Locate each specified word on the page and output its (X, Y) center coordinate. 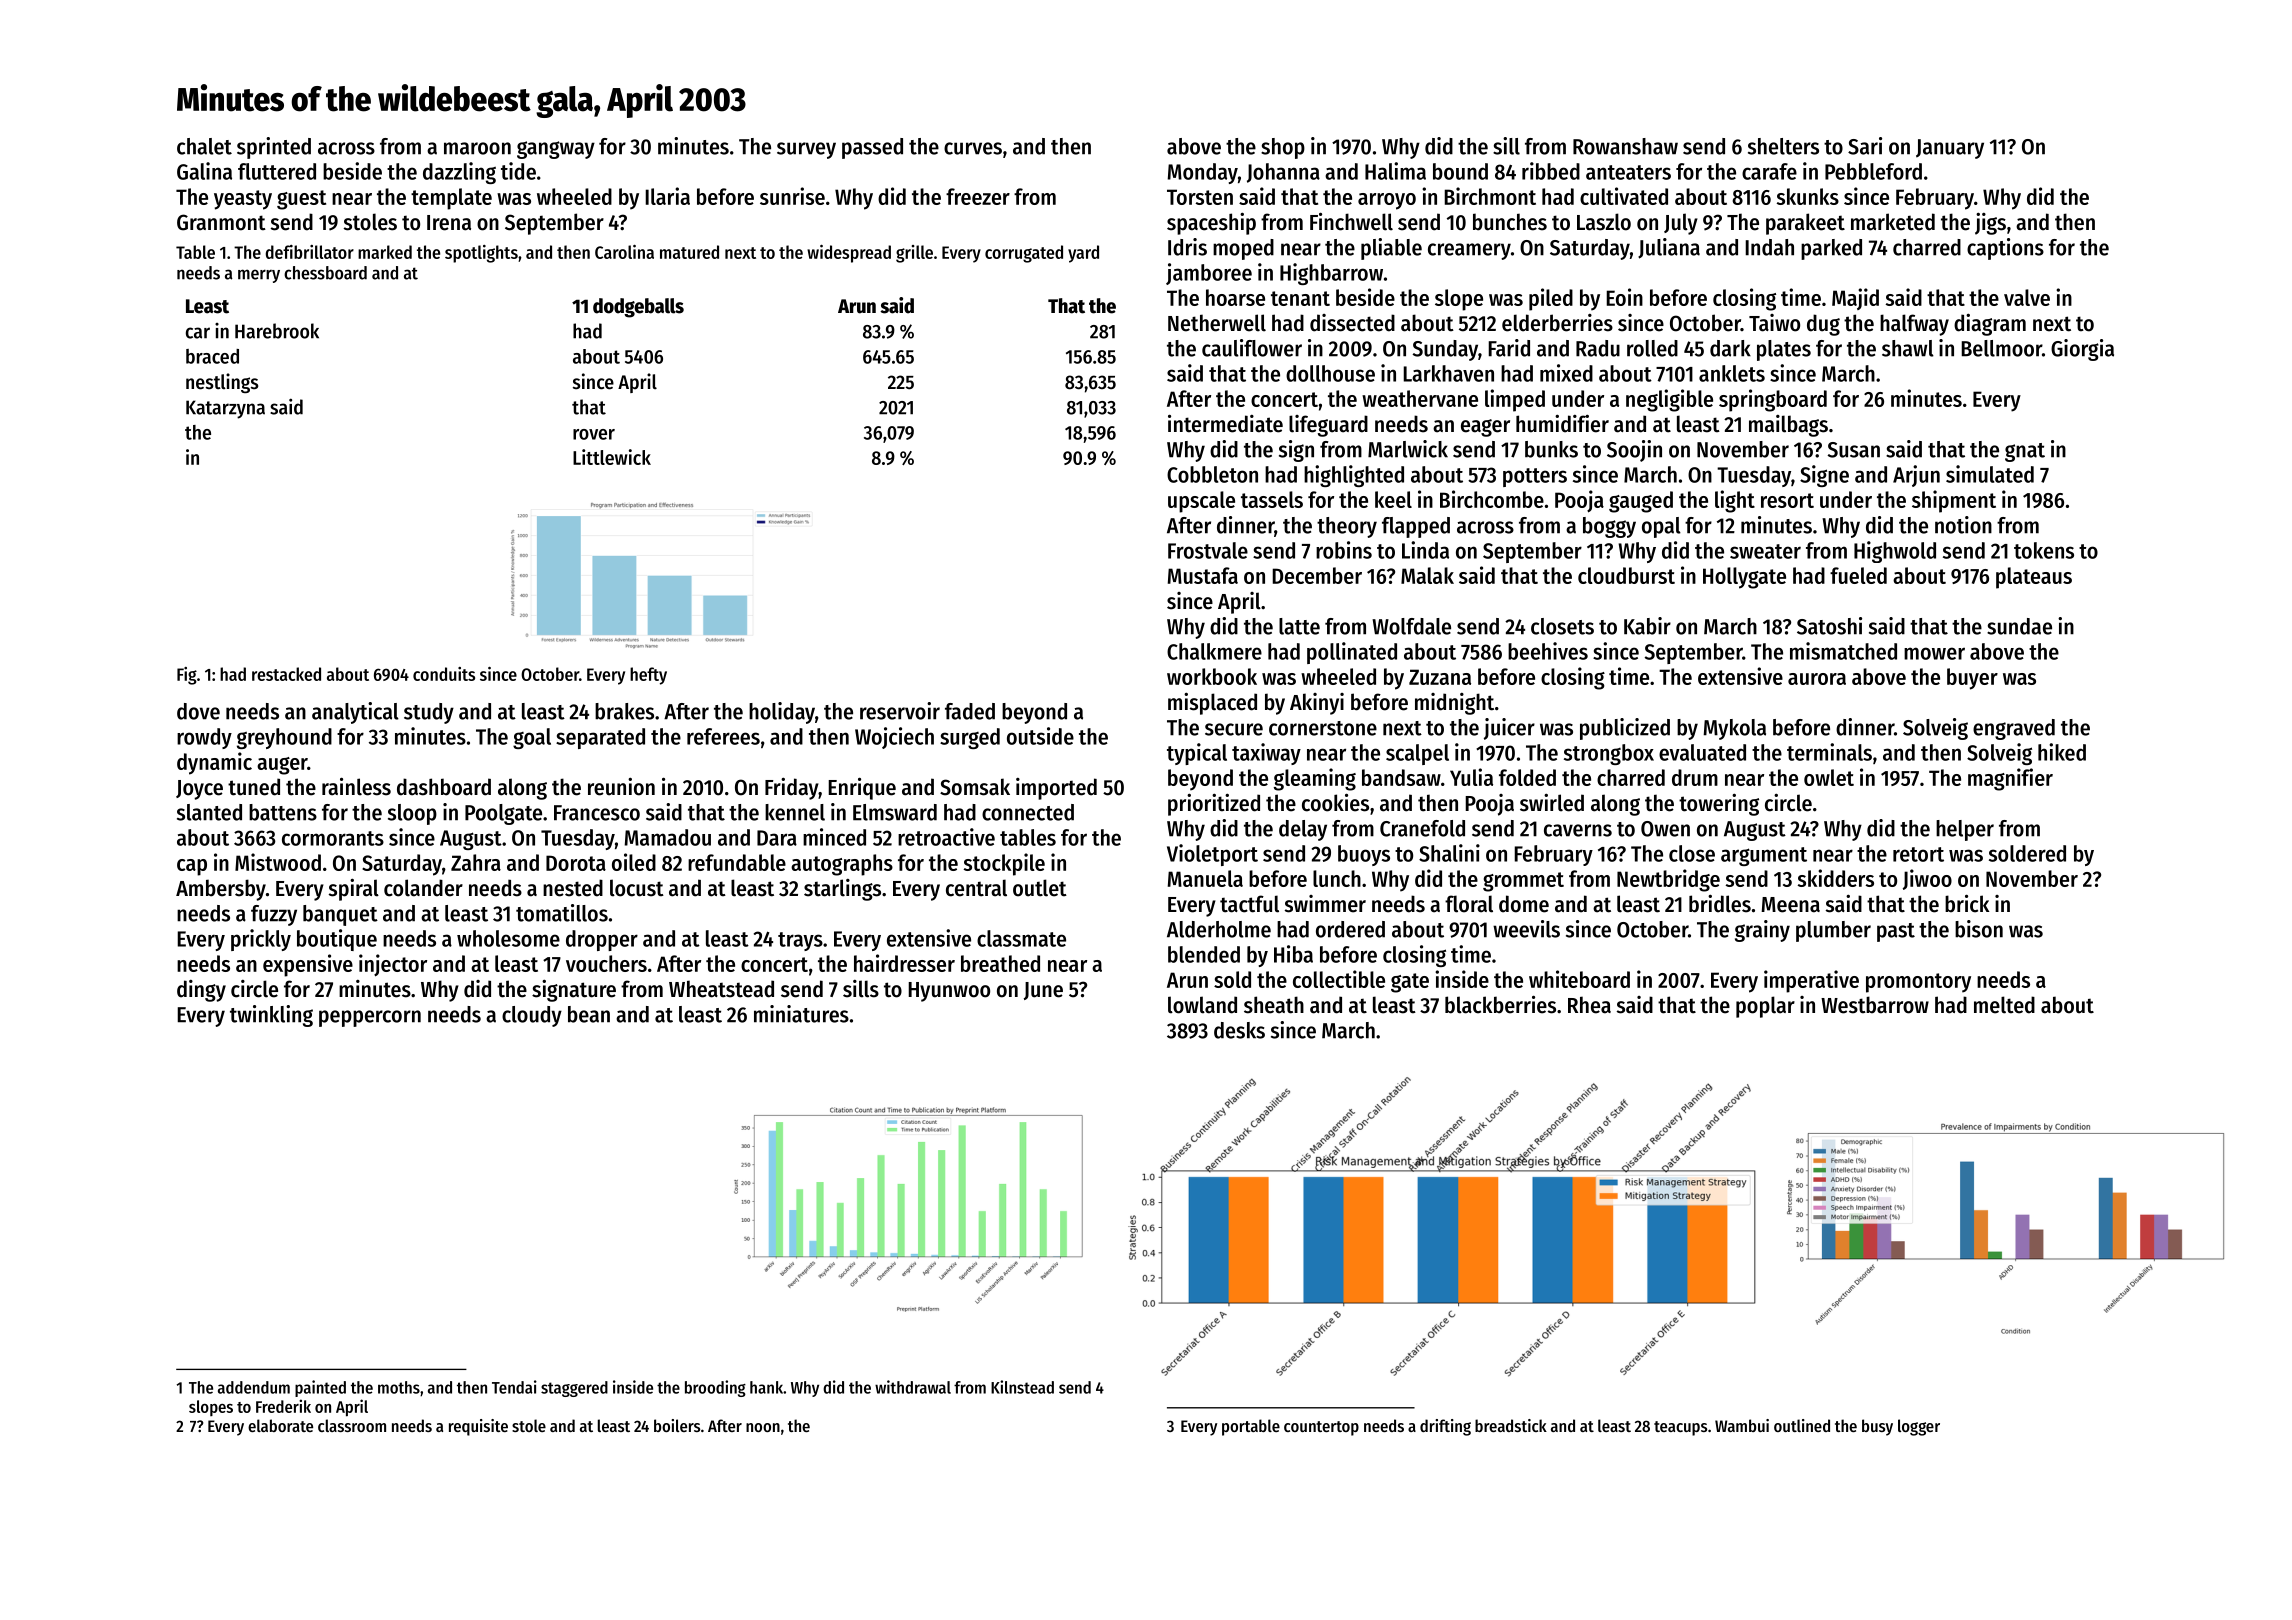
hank (766, 1387)
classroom (352, 1425)
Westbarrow (1875, 1005)
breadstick (1511, 1425)
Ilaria (667, 196)
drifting (1445, 1427)
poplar (1765, 1007)
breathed (1000, 963)
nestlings (222, 383)
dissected (1352, 323)
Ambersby (221, 890)
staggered (574, 1389)
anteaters (1628, 172)
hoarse (1235, 297)
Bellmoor (2001, 348)
